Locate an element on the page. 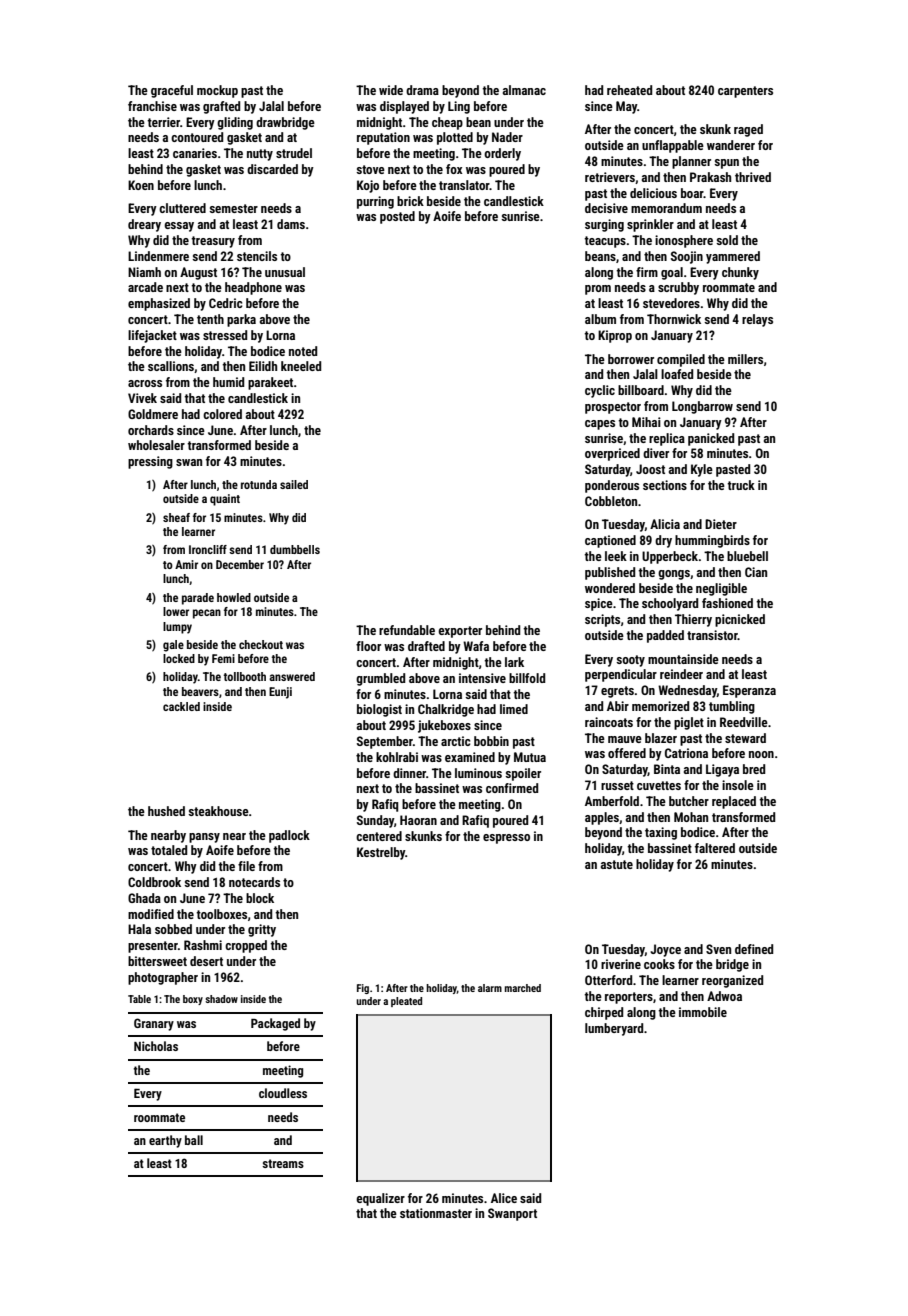  parakeet is located at coordinates (270, 383).
